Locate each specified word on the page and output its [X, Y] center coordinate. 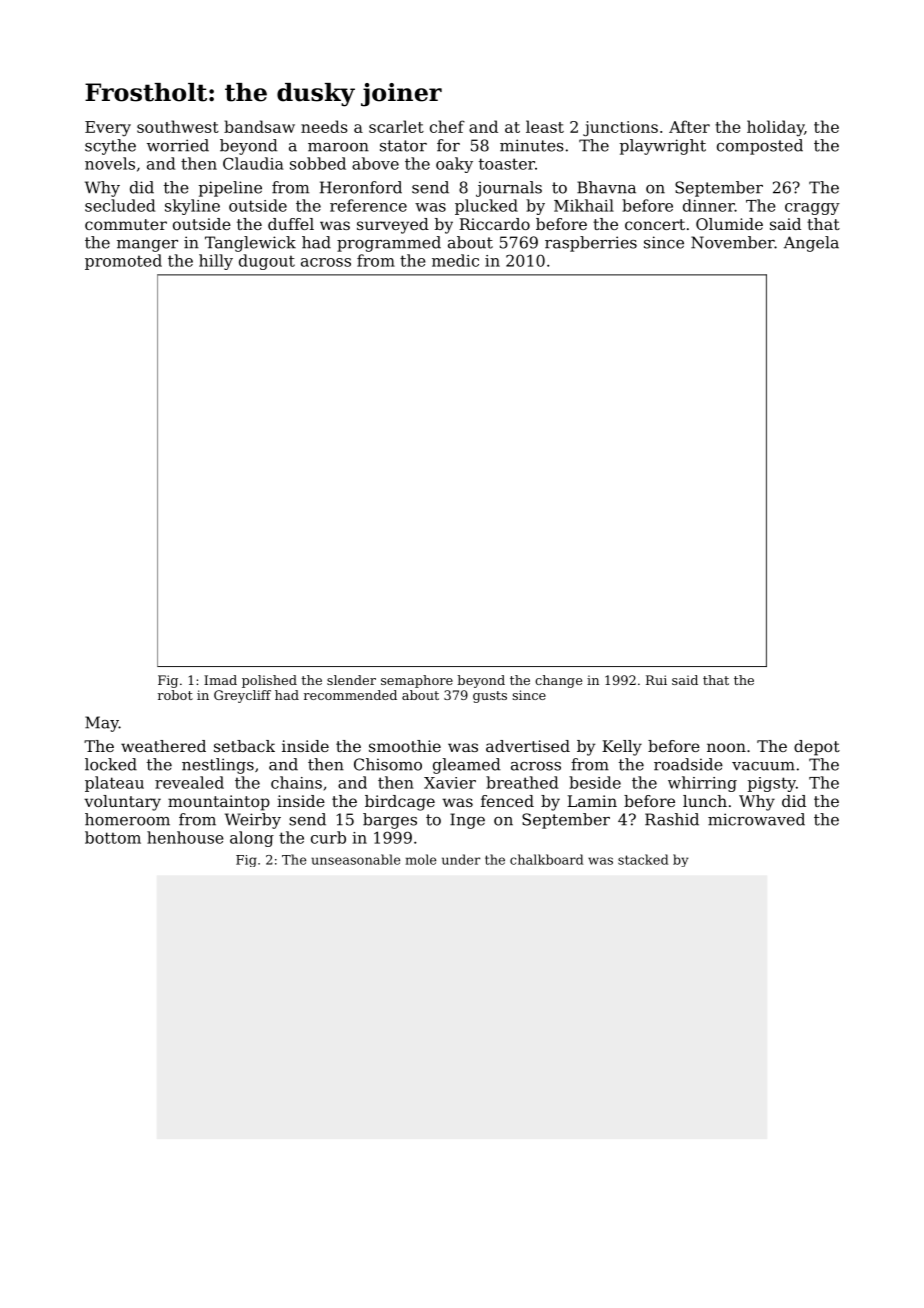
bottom [113, 837]
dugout [267, 262]
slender [351, 680]
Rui [656, 680]
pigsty [772, 784]
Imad [220, 680]
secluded [120, 205]
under [461, 859]
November [733, 242]
